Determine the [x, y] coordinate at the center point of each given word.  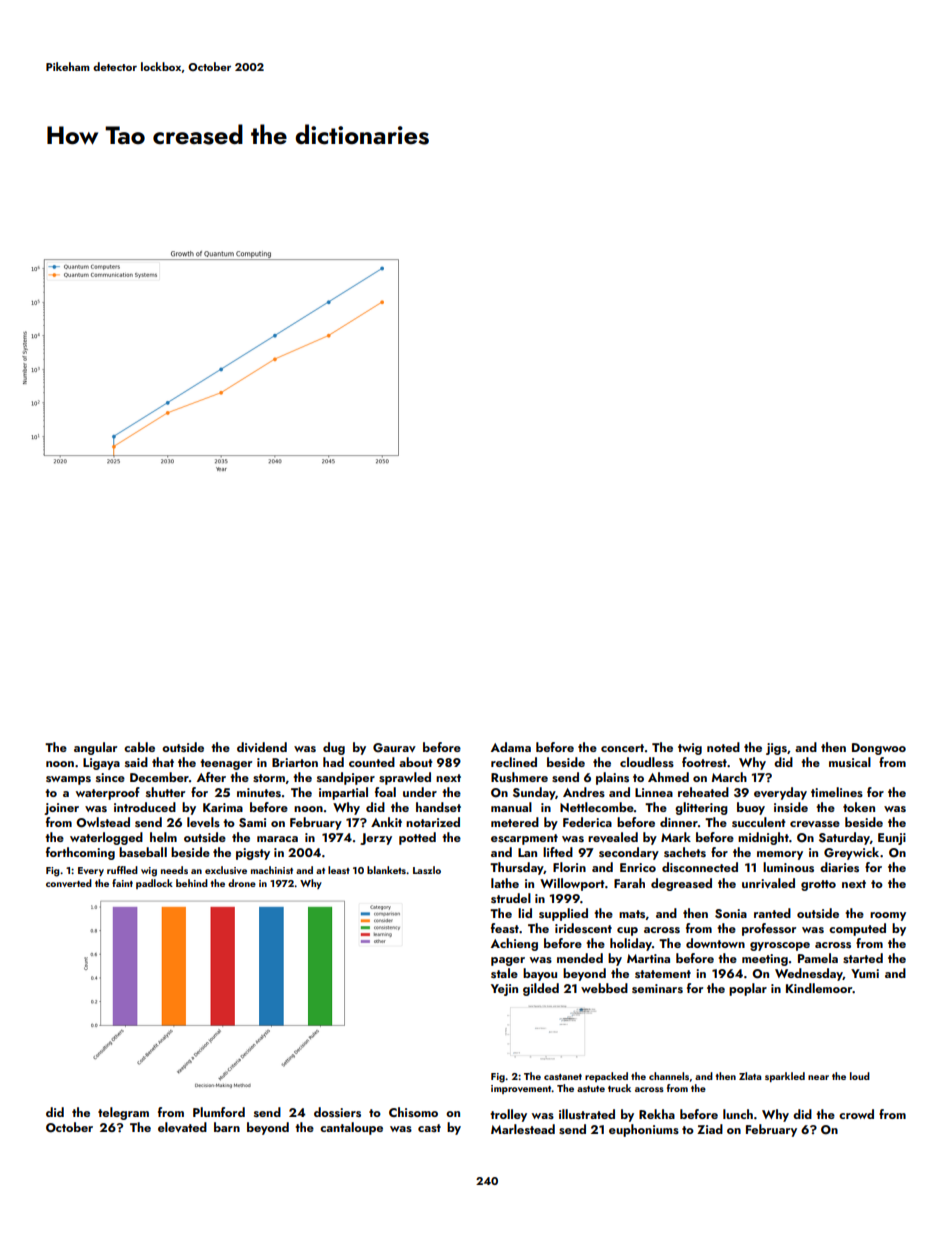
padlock [154, 884]
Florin [569, 867]
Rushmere [519, 777]
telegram [123, 1113]
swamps [68, 780]
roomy [888, 916]
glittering [701, 808]
